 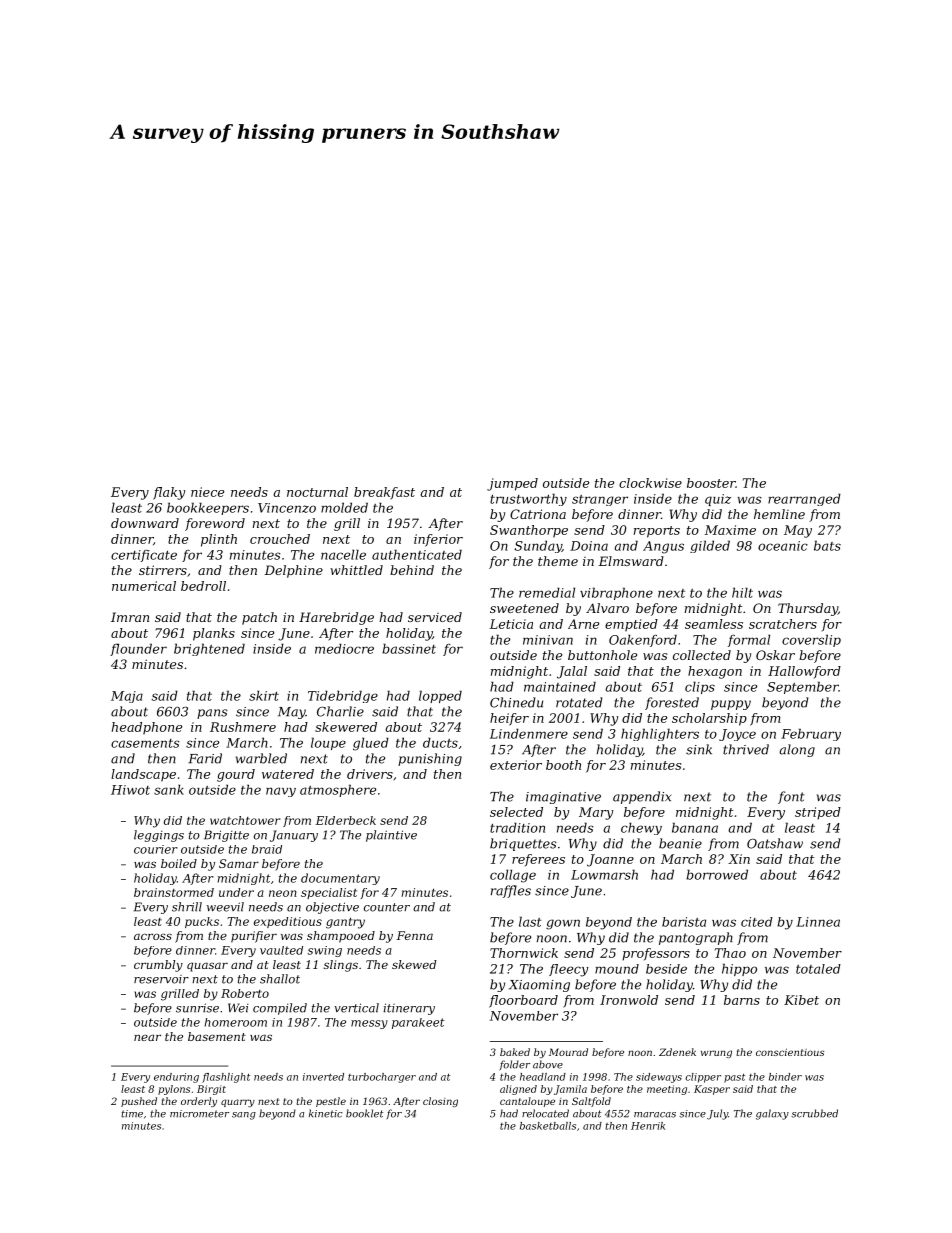 What do you see at coordinates (811, 734) in the page?
I see `February` at bounding box center [811, 734].
